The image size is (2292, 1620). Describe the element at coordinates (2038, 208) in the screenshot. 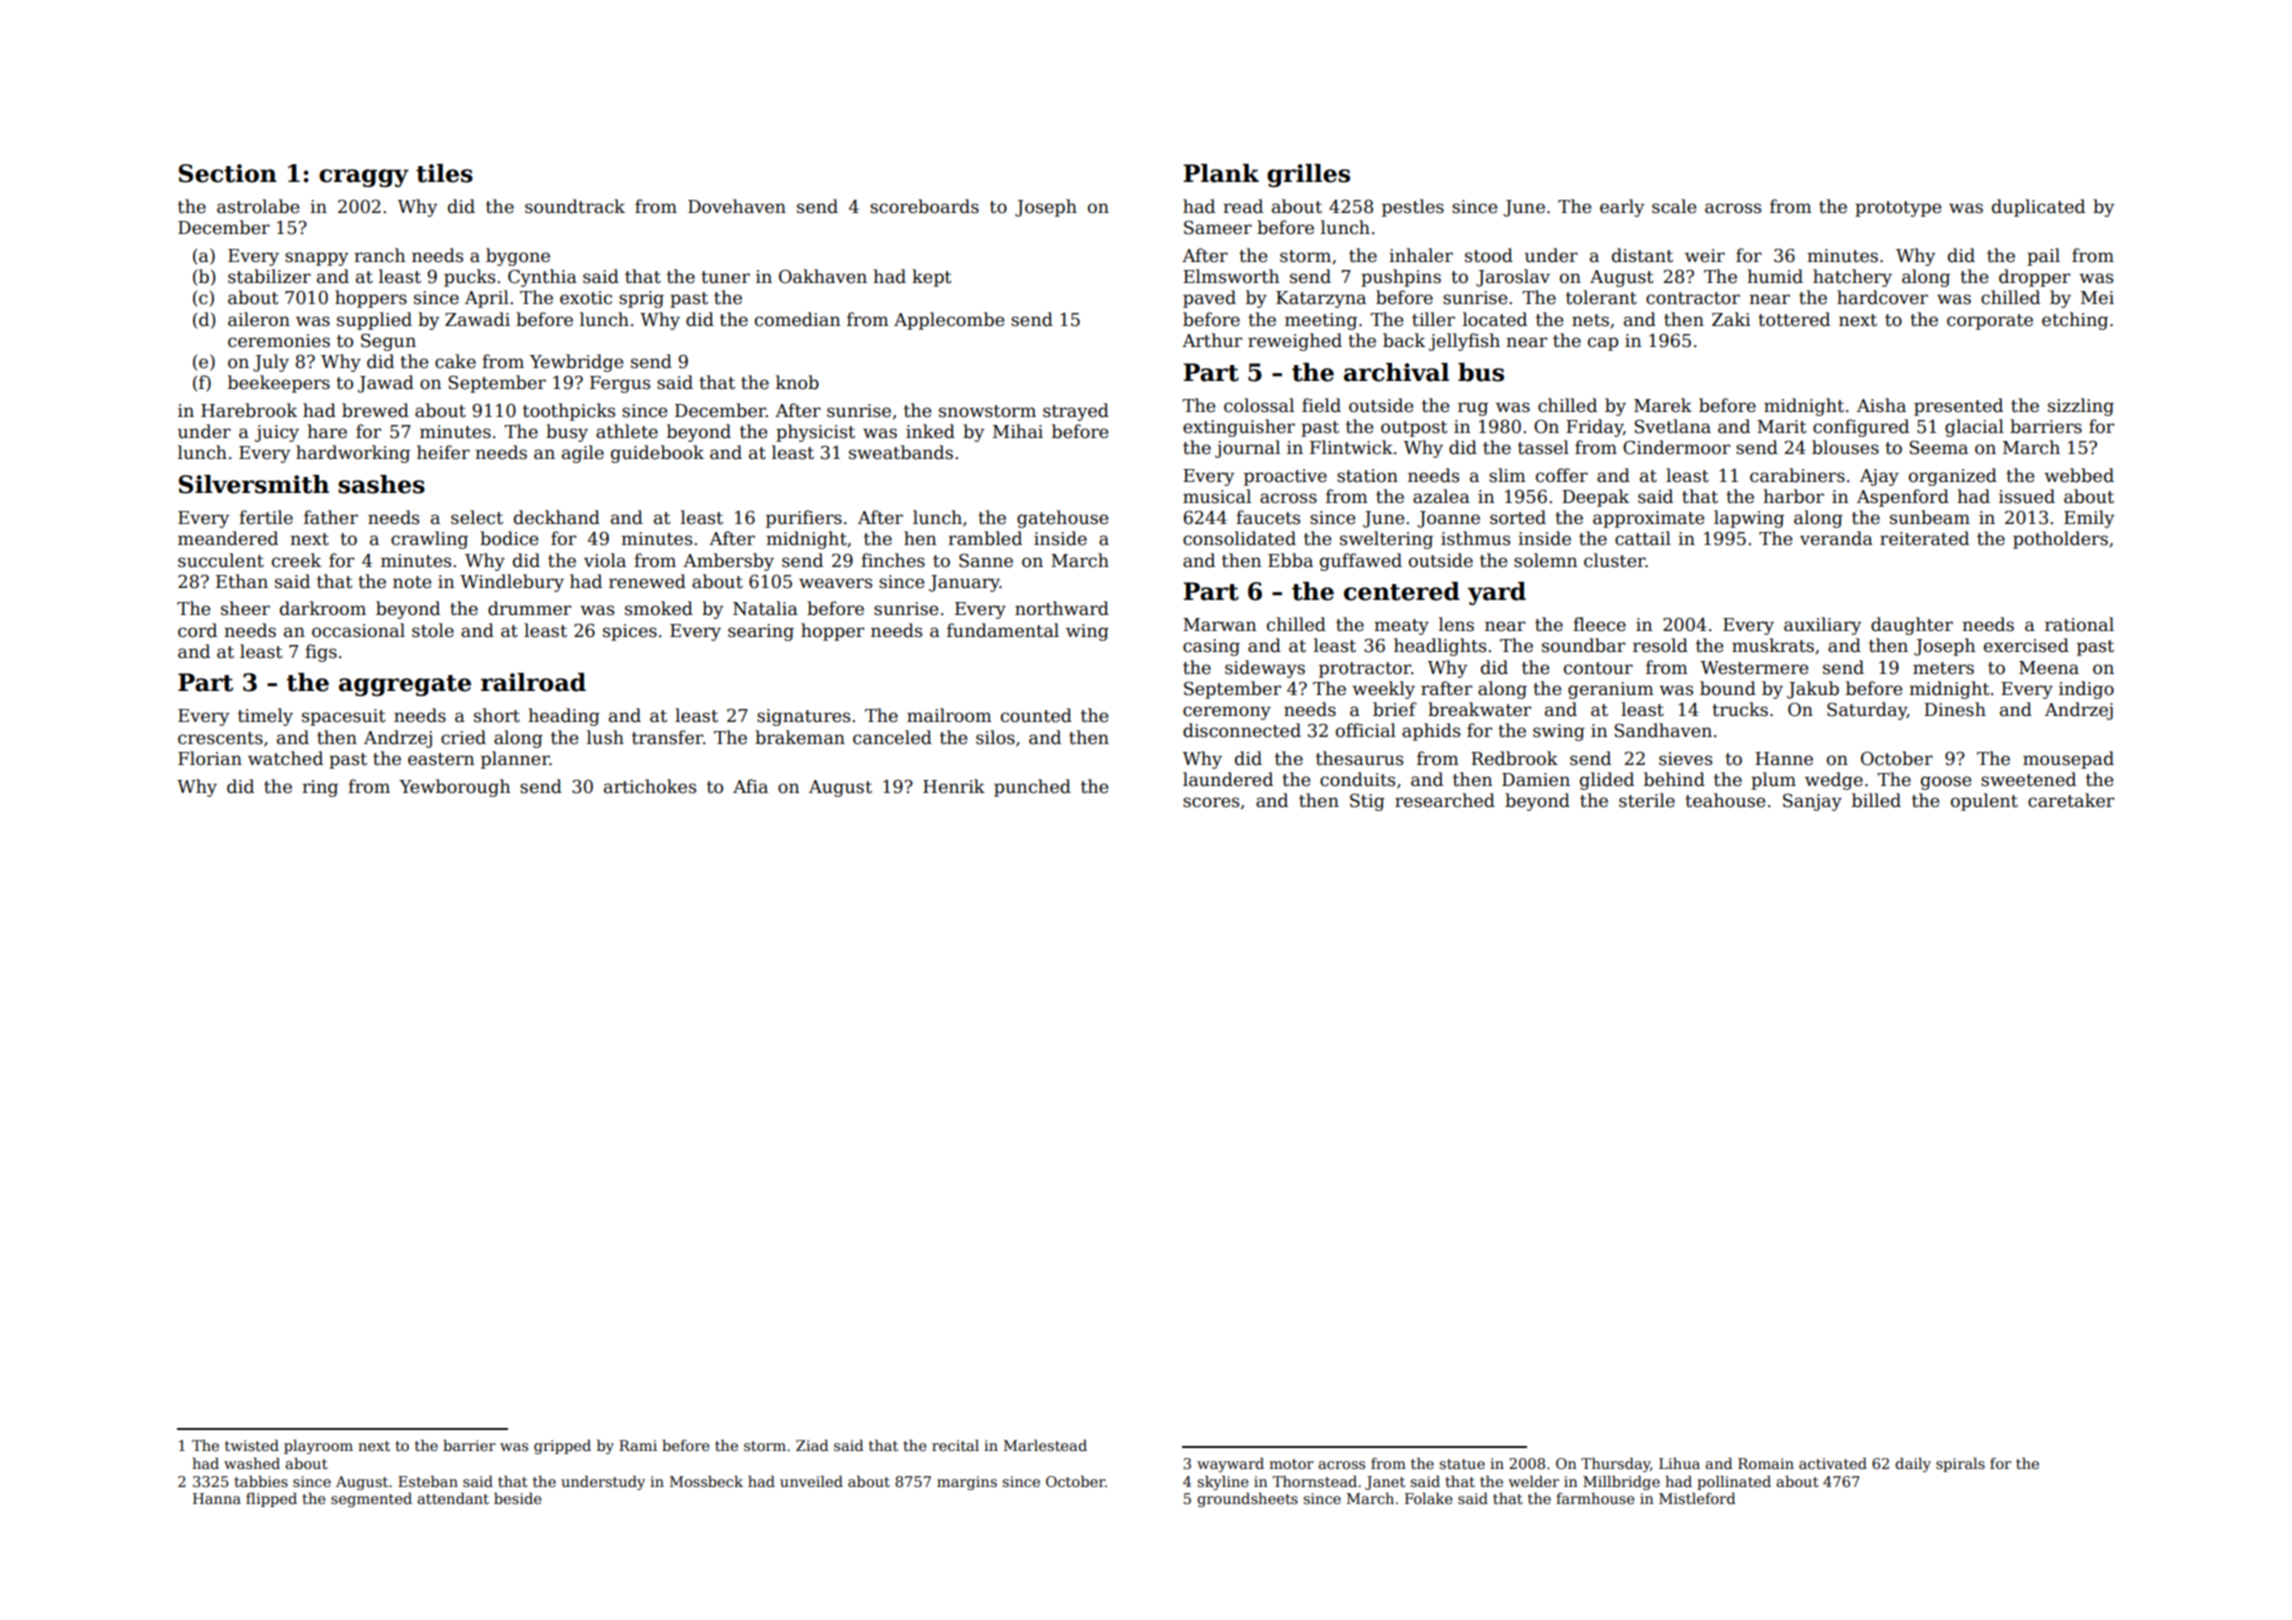

I see `duplicated` at that location.
